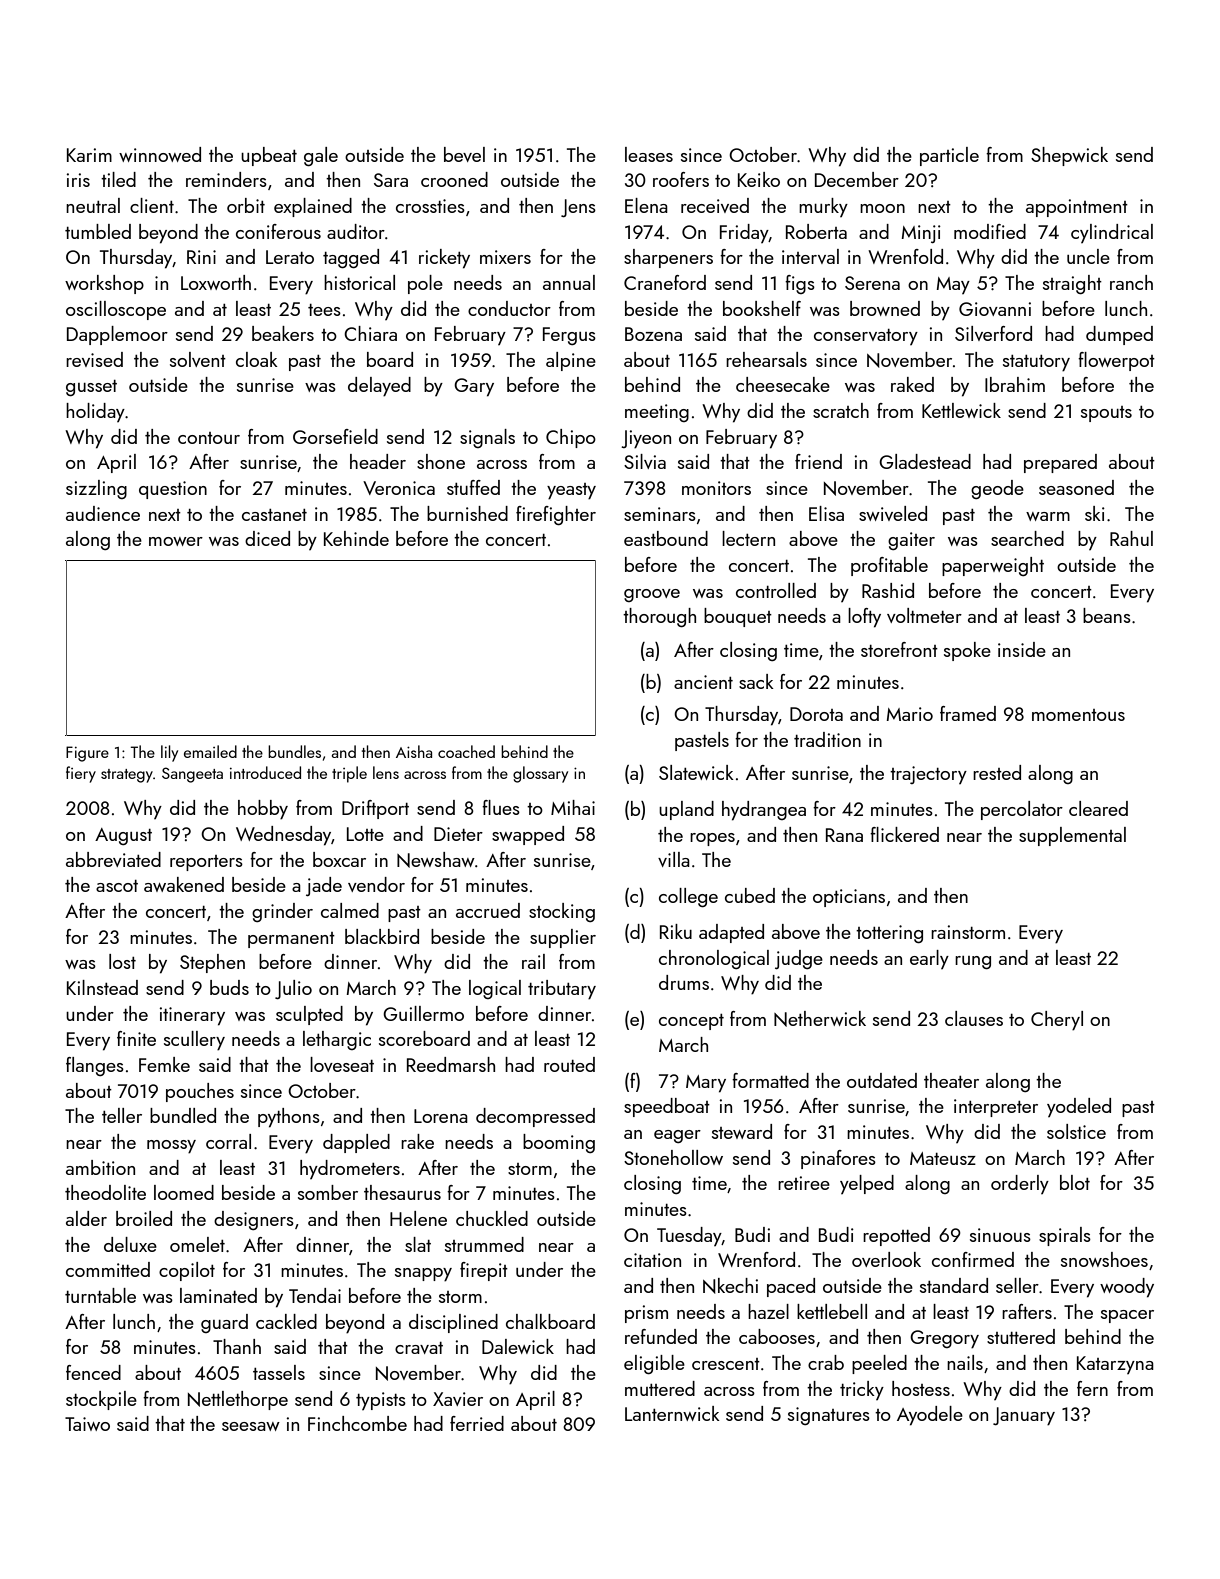 This screenshot has height=1579, width=1220. Describe the element at coordinates (569, 1064) in the screenshot. I see `routed` at that location.
